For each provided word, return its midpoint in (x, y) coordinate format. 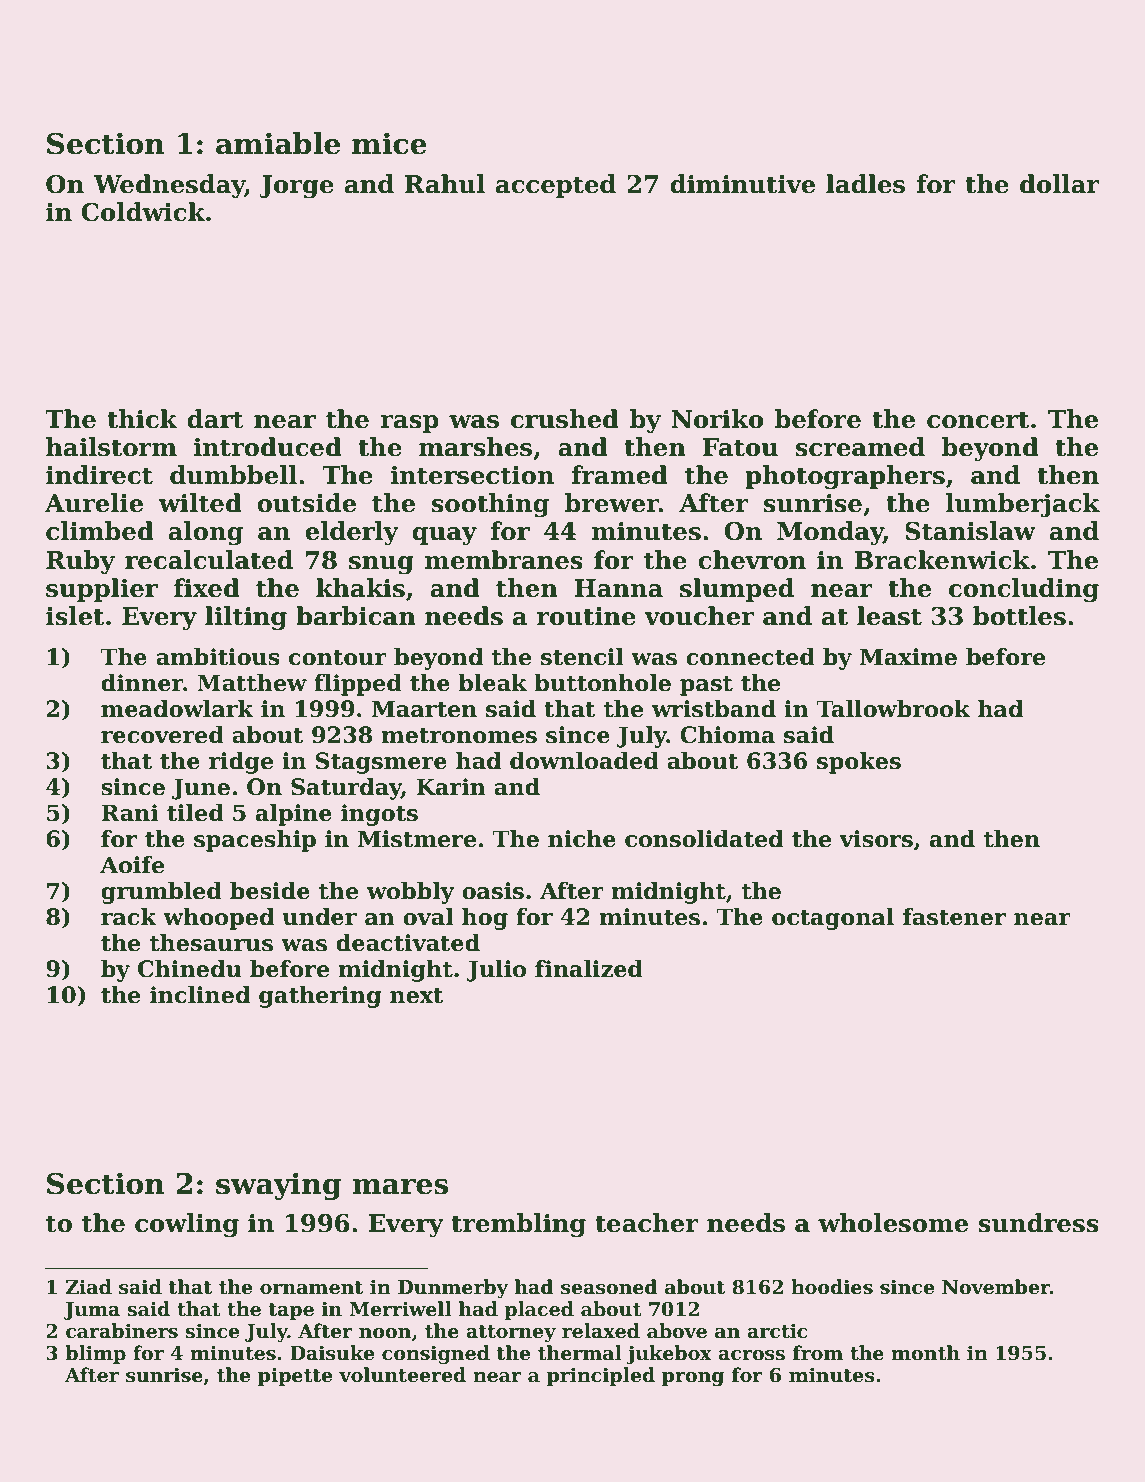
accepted (556, 186)
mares (400, 1187)
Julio (496, 971)
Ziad (89, 1287)
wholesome (893, 1223)
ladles (865, 184)
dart (215, 419)
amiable (278, 143)
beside (270, 891)
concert (978, 420)
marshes (475, 447)
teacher (647, 1223)
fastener (954, 917)
